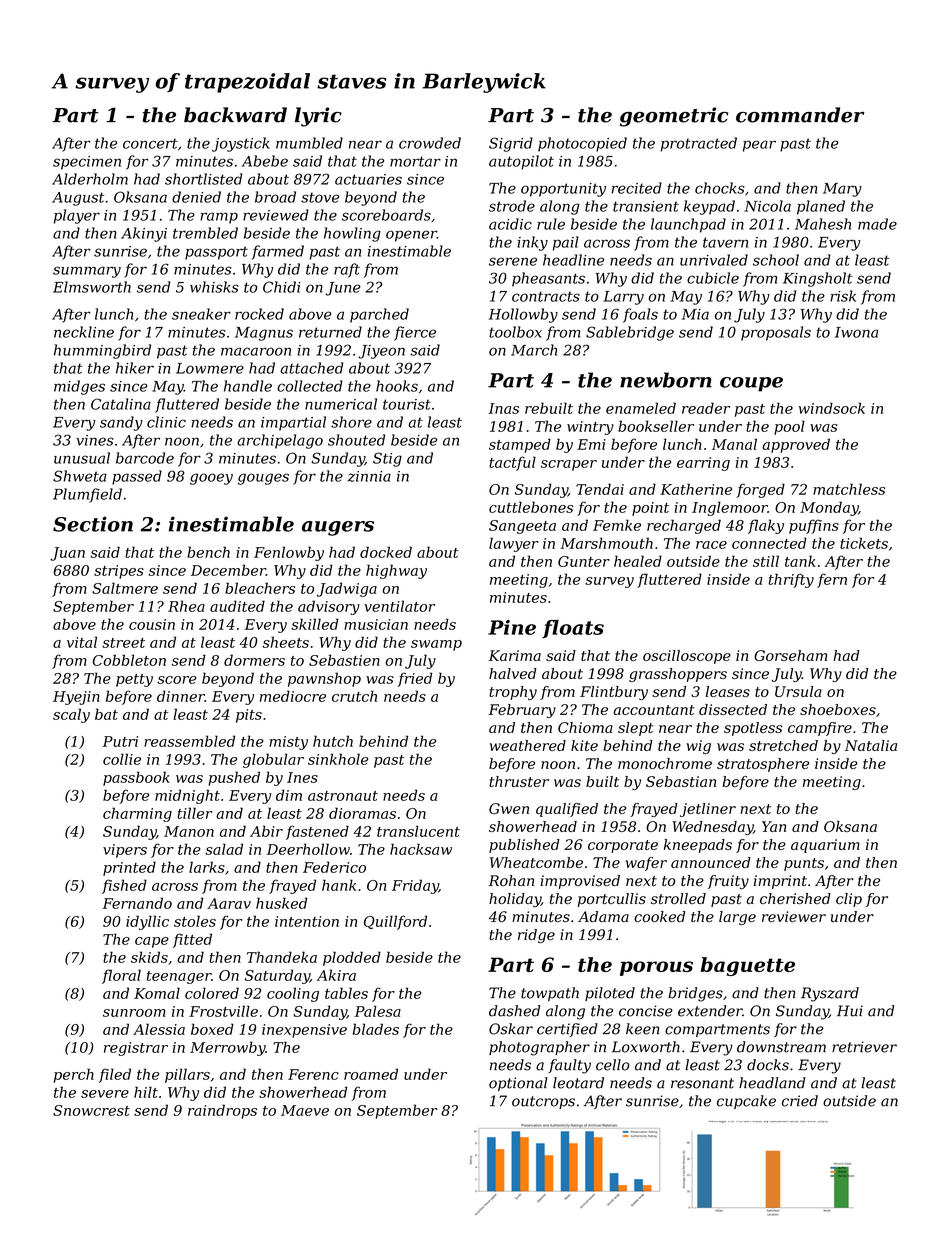 The width and height of the screenshot is (952, 1233). I want to click on opportunity, so click(563, 190).
